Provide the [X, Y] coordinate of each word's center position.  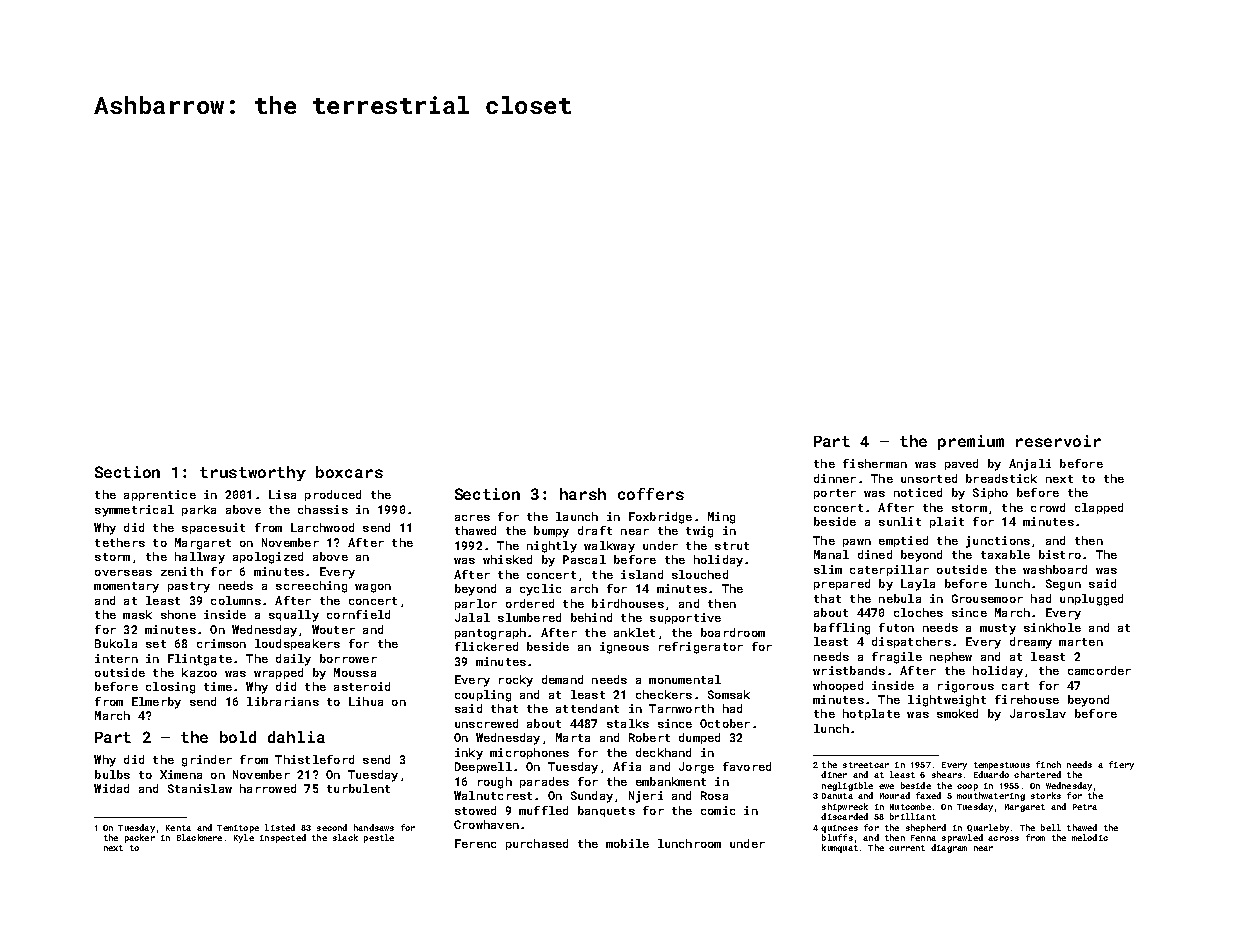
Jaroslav [1038, 713]
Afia [627, 766]
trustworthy [253, 473]
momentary [126, 587]
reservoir [1058, 441]
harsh [583, 494]
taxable [1005, 554]
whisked [507, 559]
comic [718, 810]
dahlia [296, 737]
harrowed [268, 788]
